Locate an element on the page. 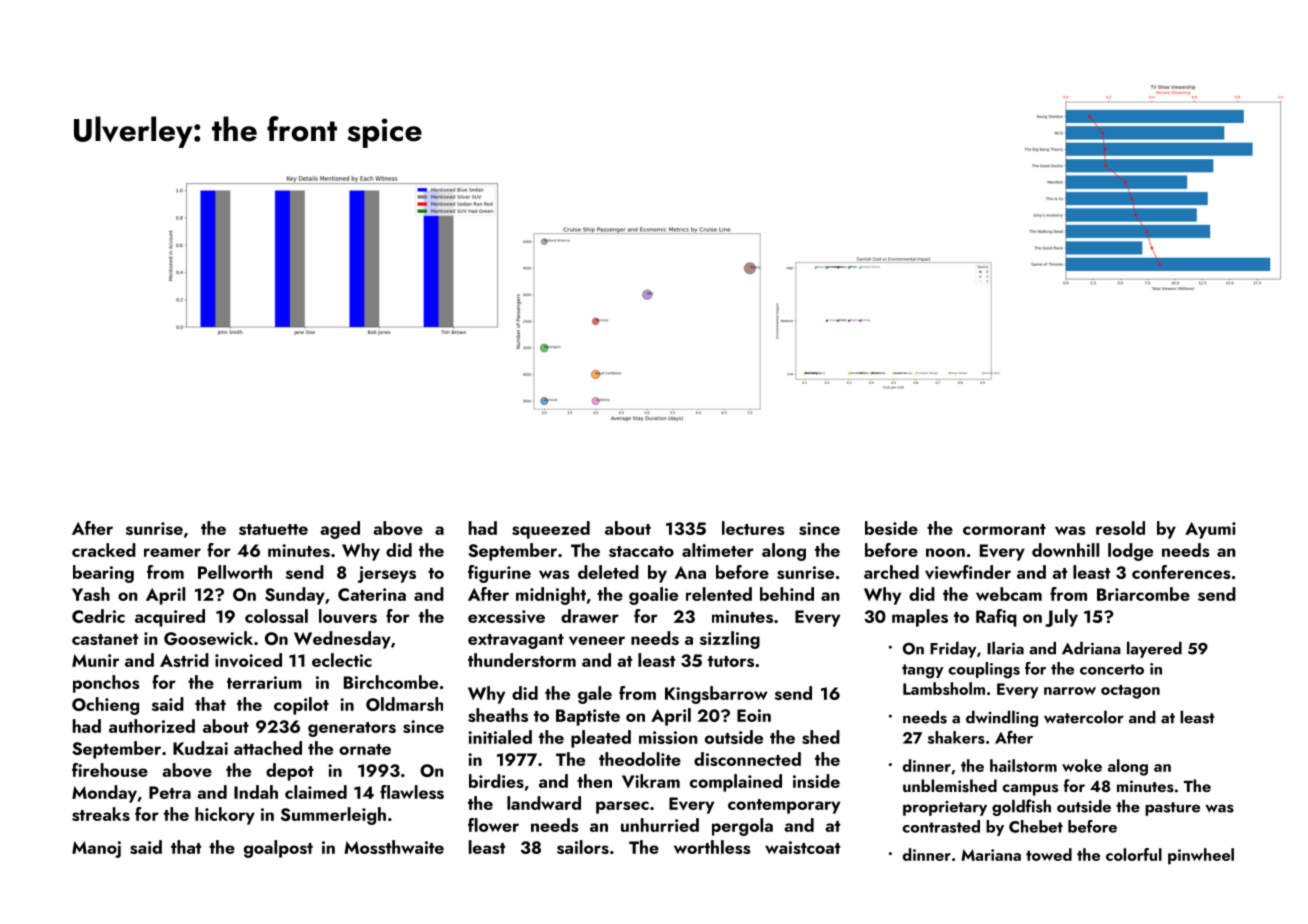 The image size is (1308, 924). jerseys is located at coordinates (387, 574).
